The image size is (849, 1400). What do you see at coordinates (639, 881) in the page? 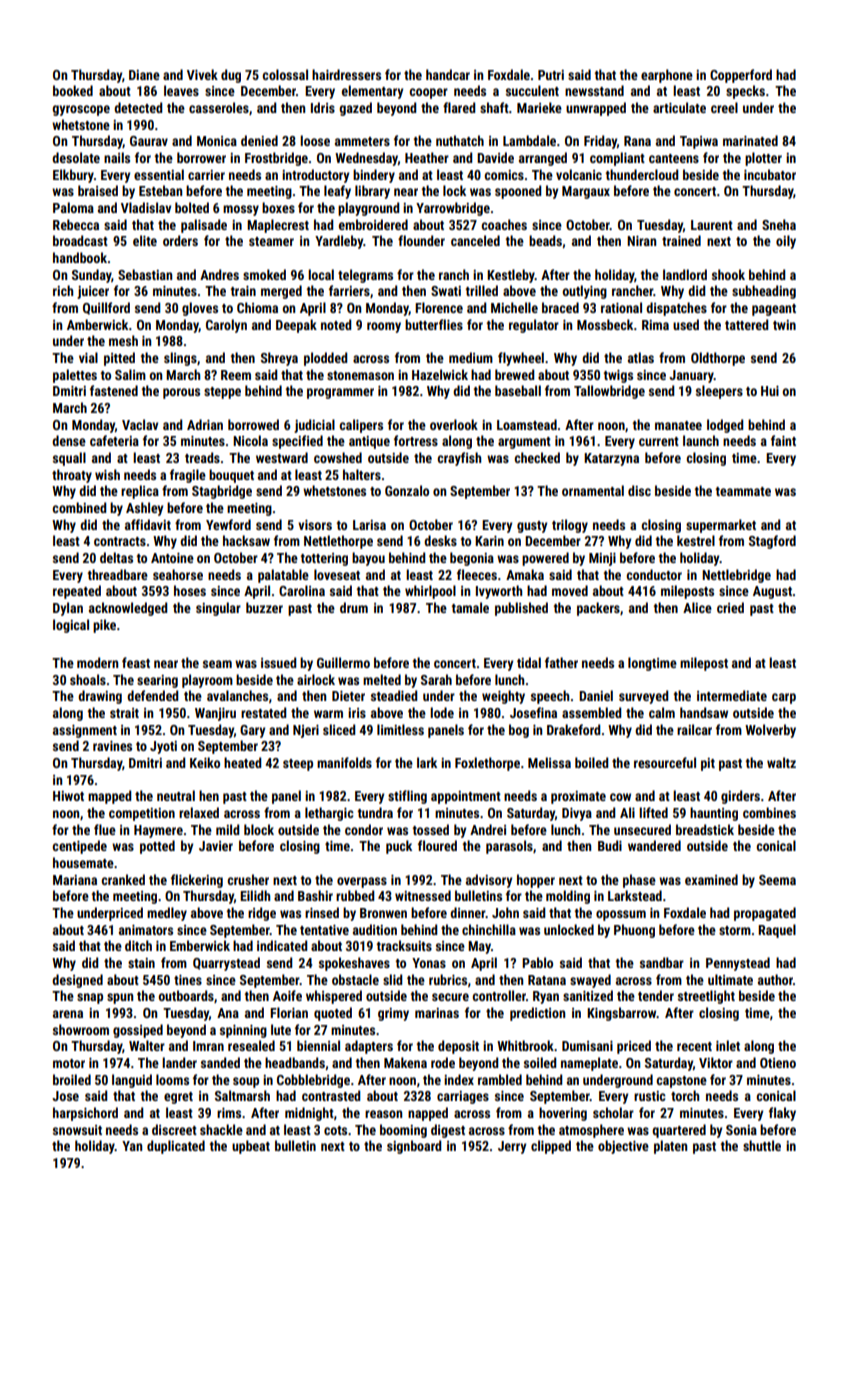
I see `phase` at bounding box center [639, 881].
